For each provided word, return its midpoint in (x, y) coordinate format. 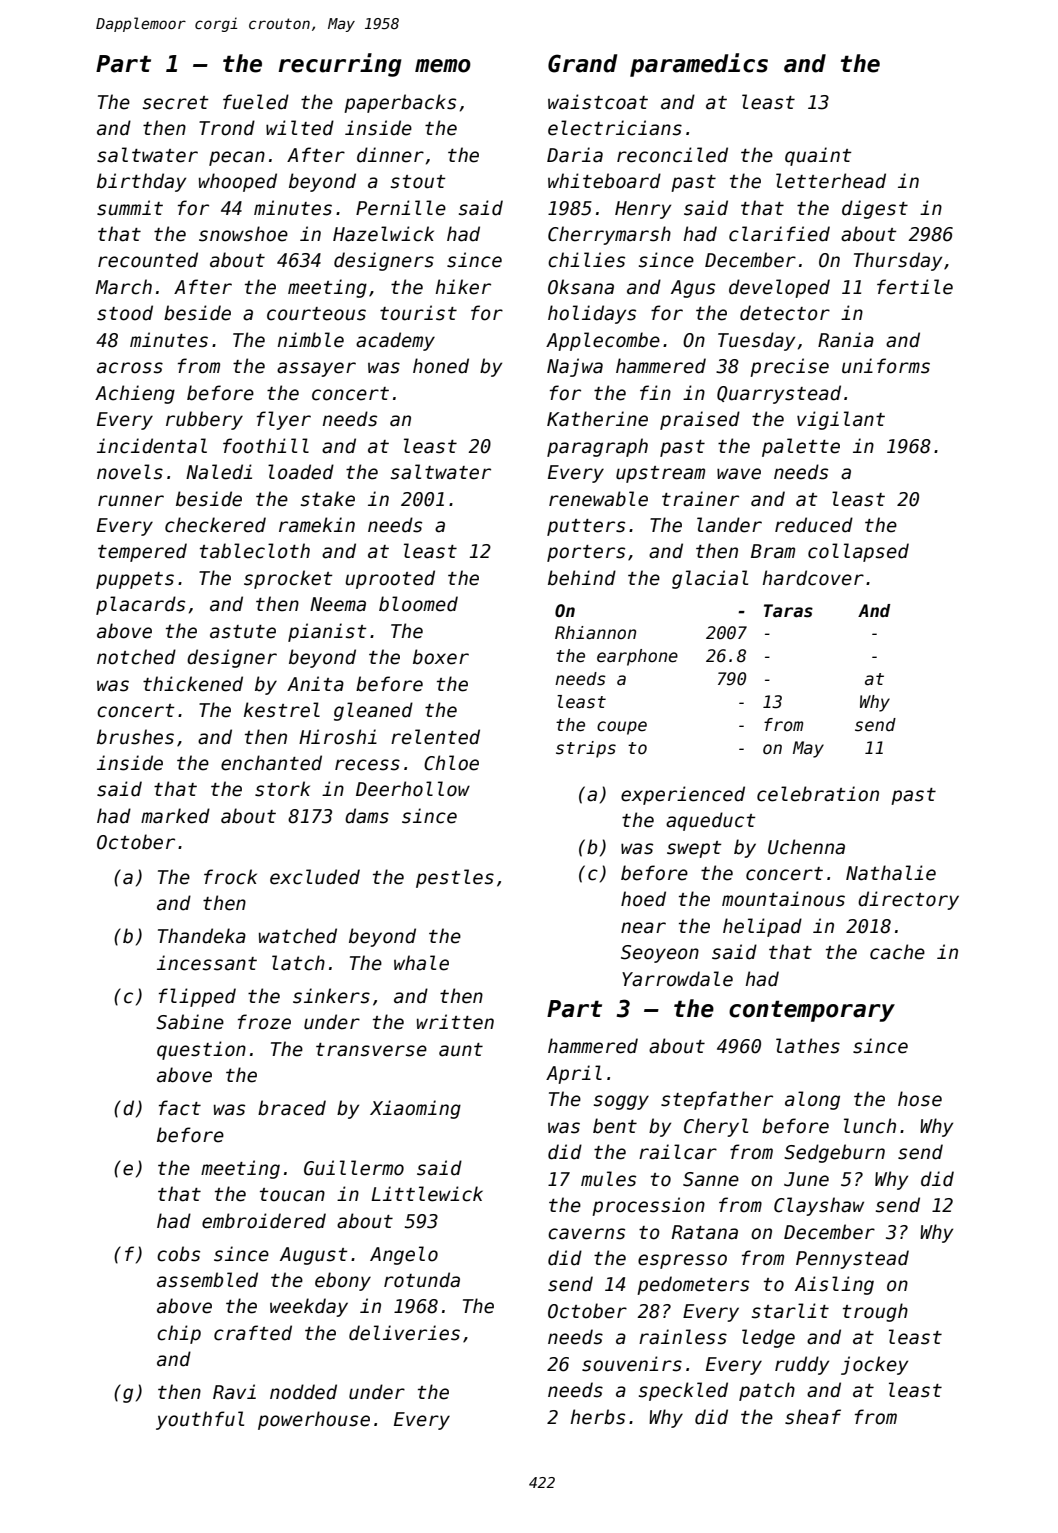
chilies (586, 260)
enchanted (271, 763)
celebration (818, 794)
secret (176, 103)
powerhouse (314, 1420)
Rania (846, 340)
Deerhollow (413, 789)
